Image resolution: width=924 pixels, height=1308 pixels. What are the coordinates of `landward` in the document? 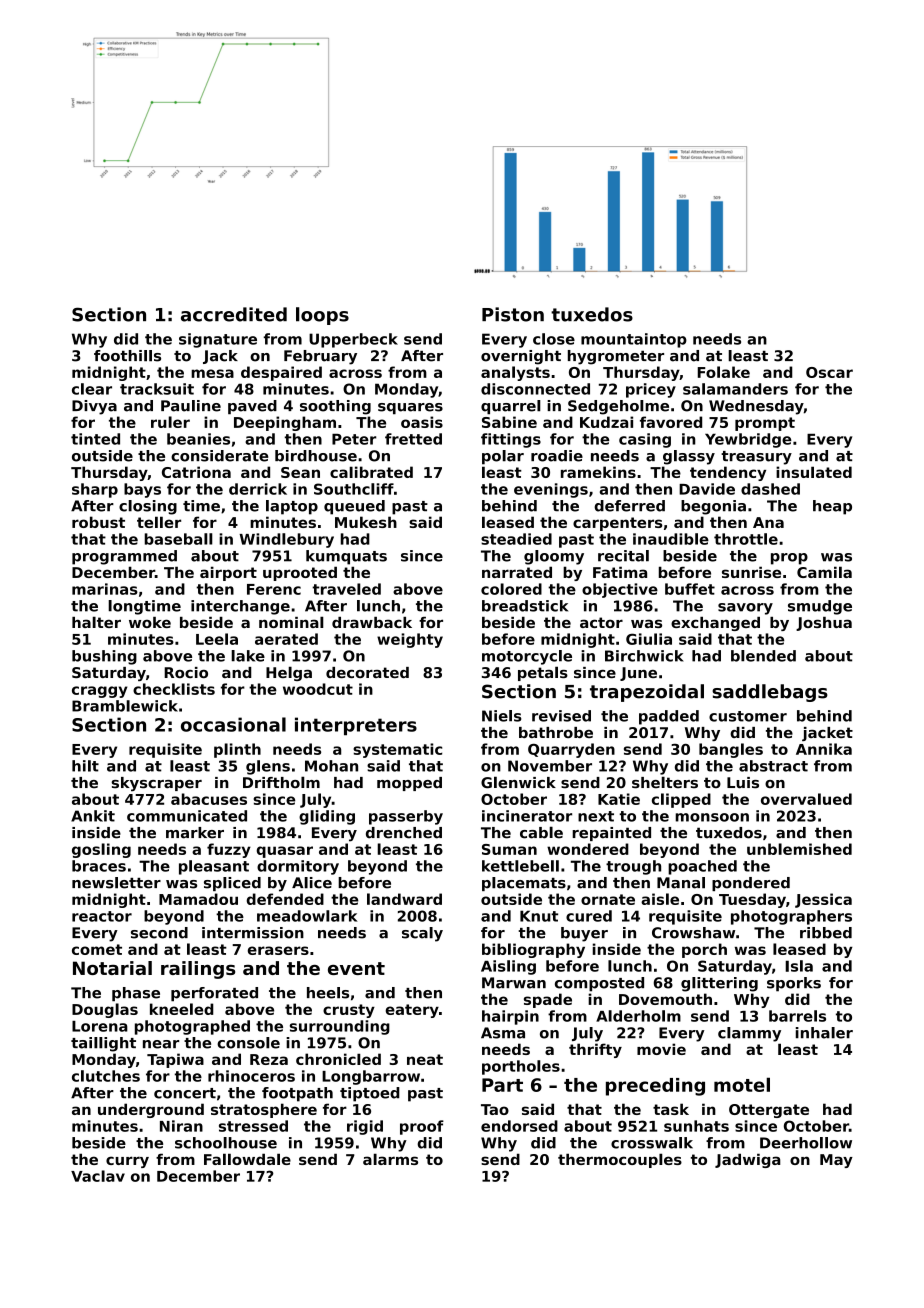 It's located at (404, 899).
